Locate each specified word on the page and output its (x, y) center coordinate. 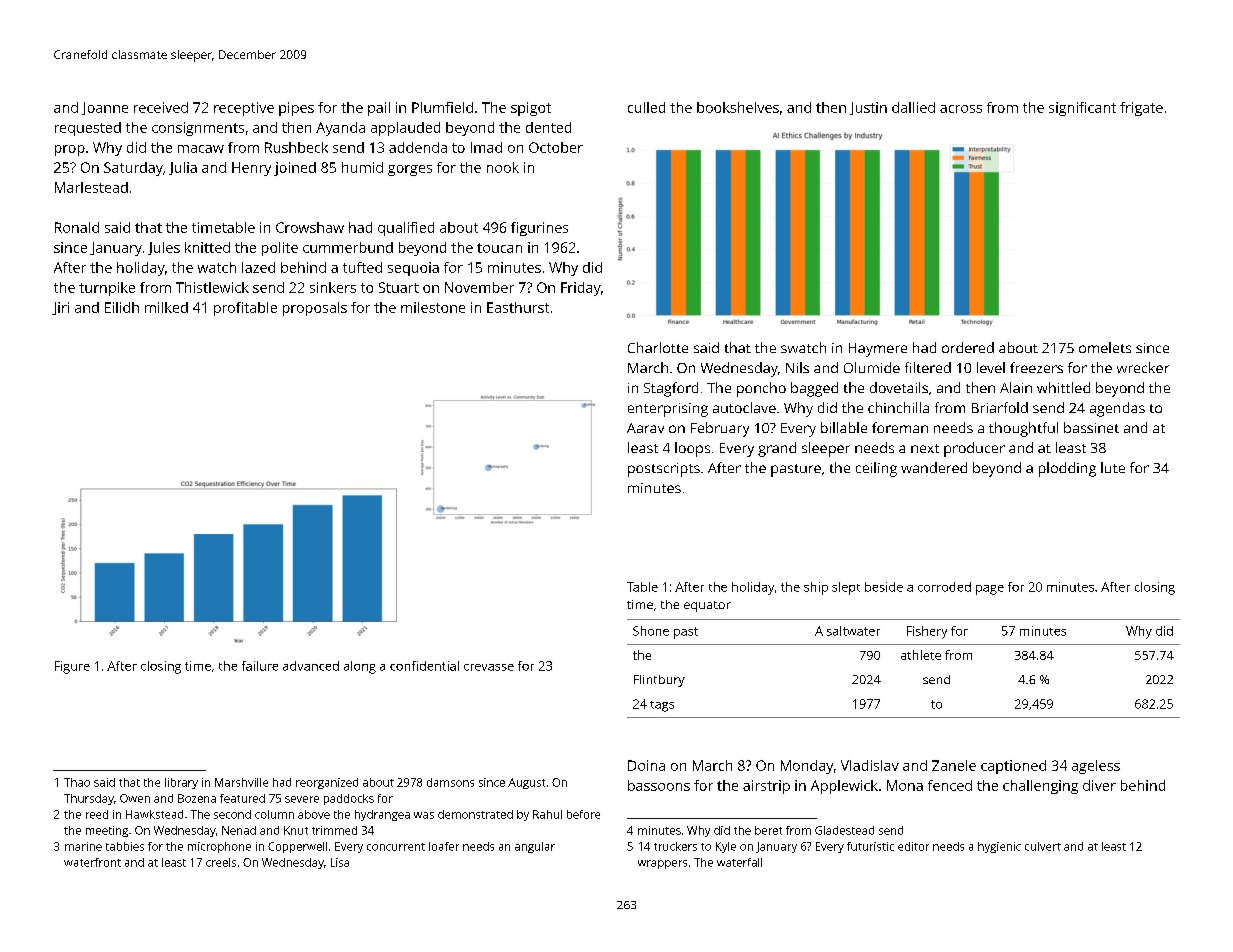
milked (166, 307)
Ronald (77, 227)
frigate (1141, 109)
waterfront (92, 862)
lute (1113, 467)
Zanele (954, 765)
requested (88, 129)
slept (846, 588)
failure (260, 666)
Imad (486, 147)
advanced (311, 666)
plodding (1067, 469)
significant (1082, 109)
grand (777, 449)
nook (503, 167)
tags (662, 706)
